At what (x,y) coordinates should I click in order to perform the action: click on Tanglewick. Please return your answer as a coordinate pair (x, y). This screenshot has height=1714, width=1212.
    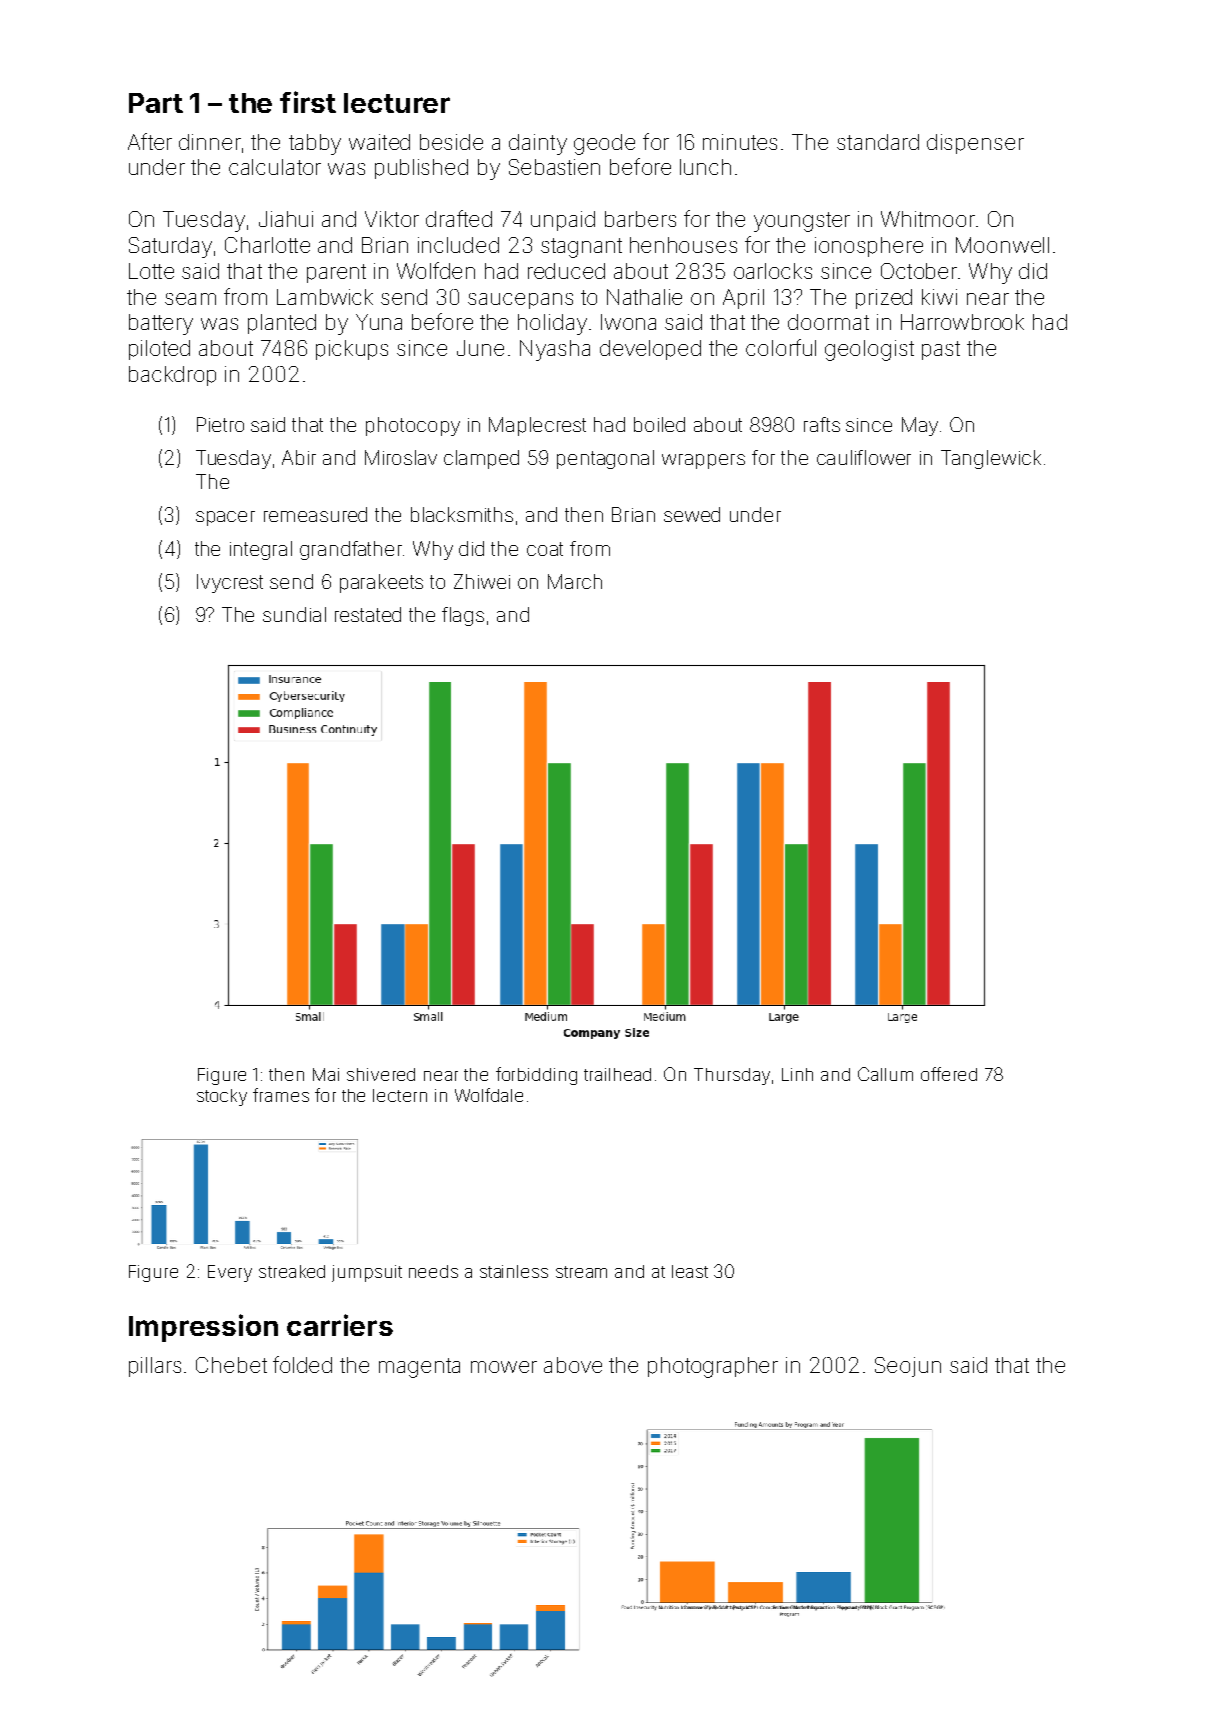
    Looking at the image, I should click on (991, 459).
